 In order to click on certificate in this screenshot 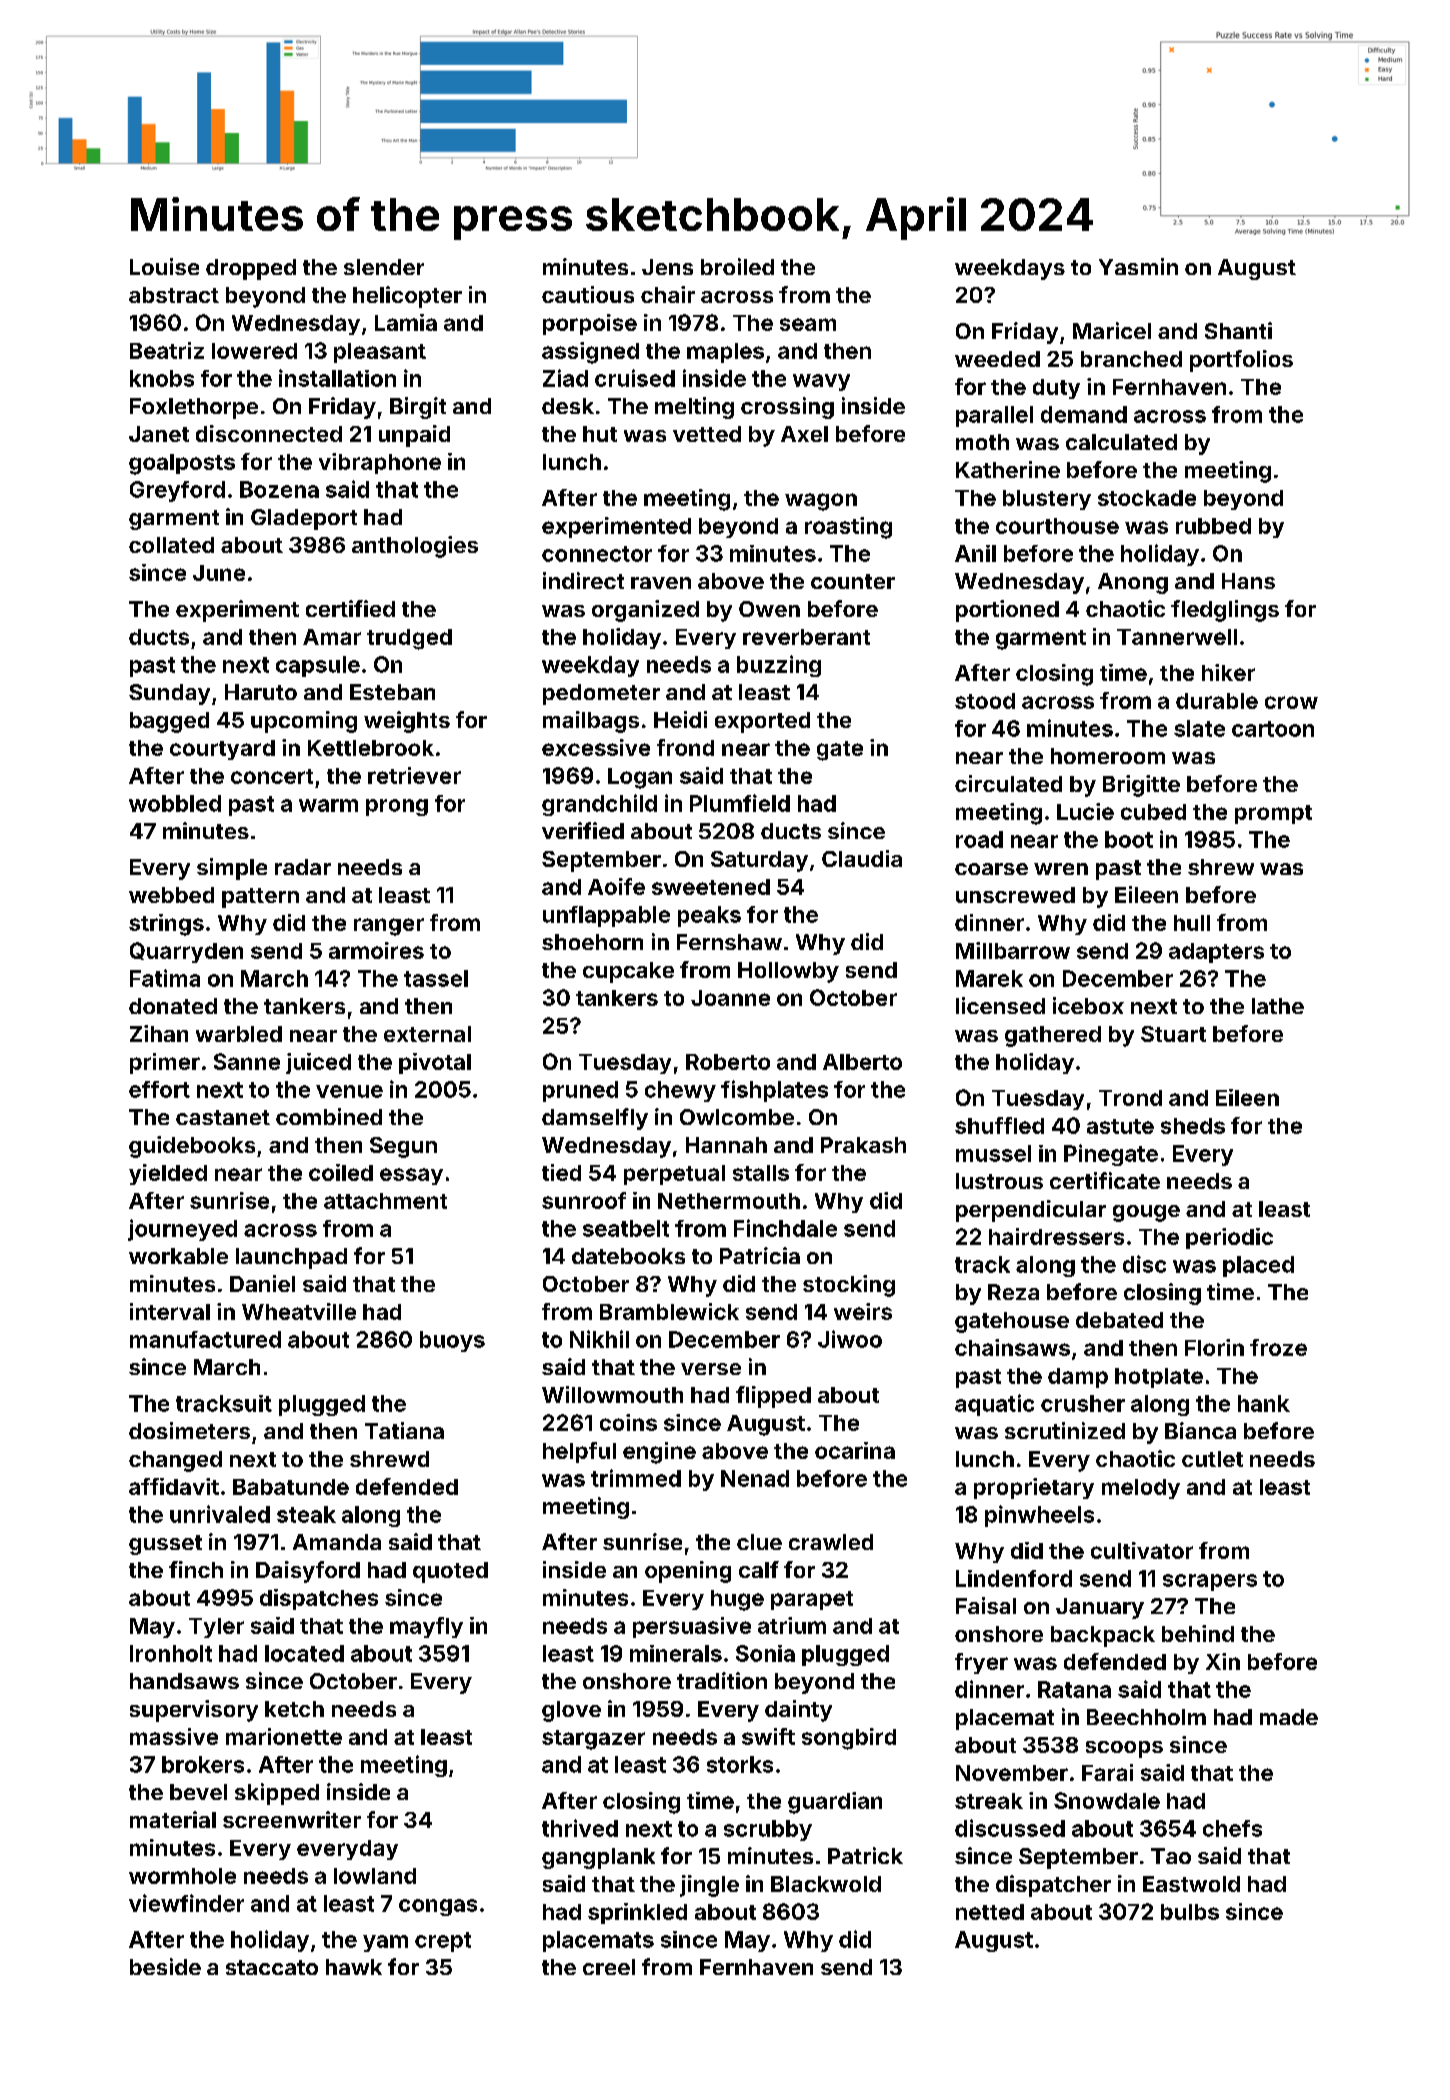, I will do `click(1105, 1180)`.
